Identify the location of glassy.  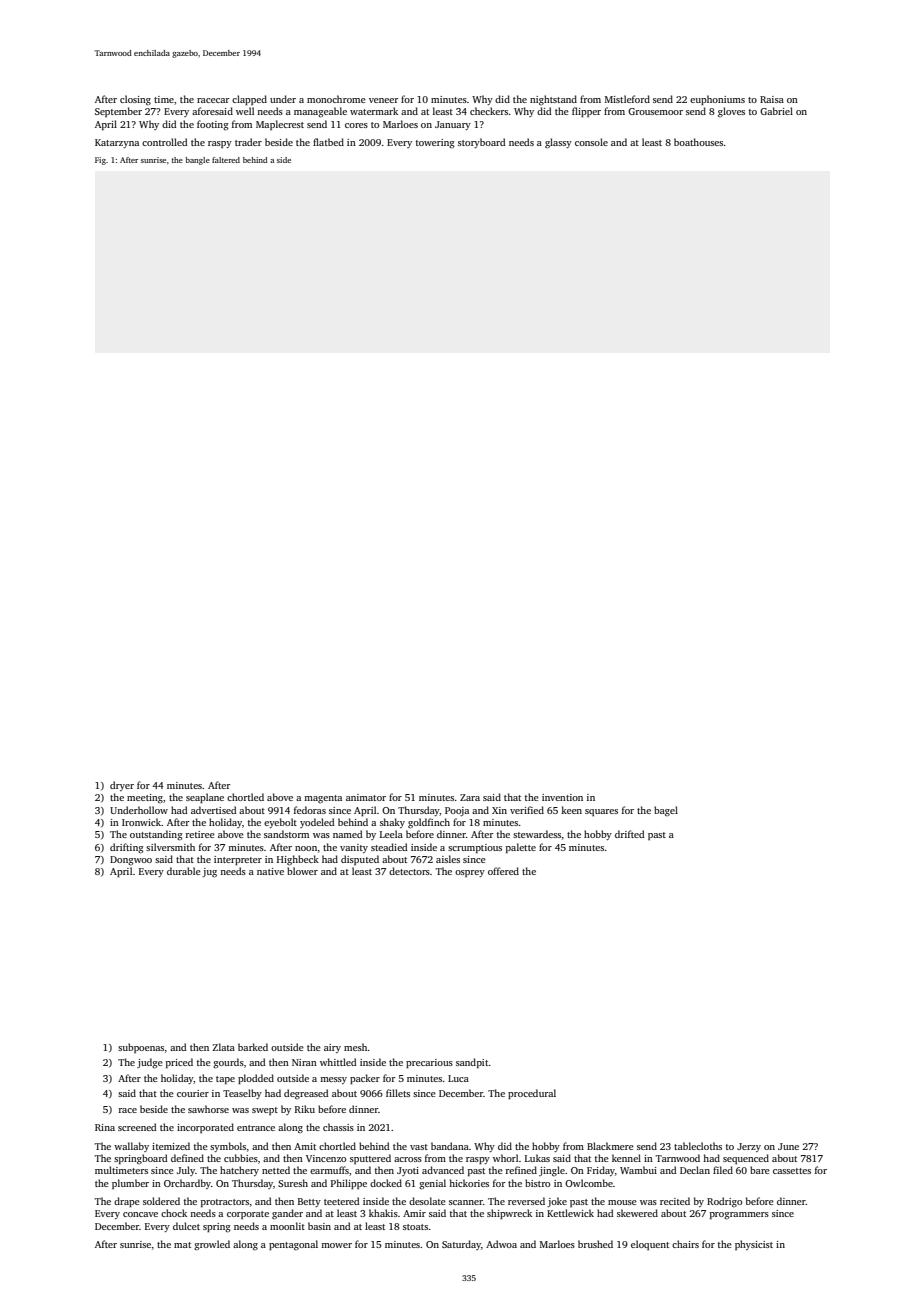
(558, 143).
